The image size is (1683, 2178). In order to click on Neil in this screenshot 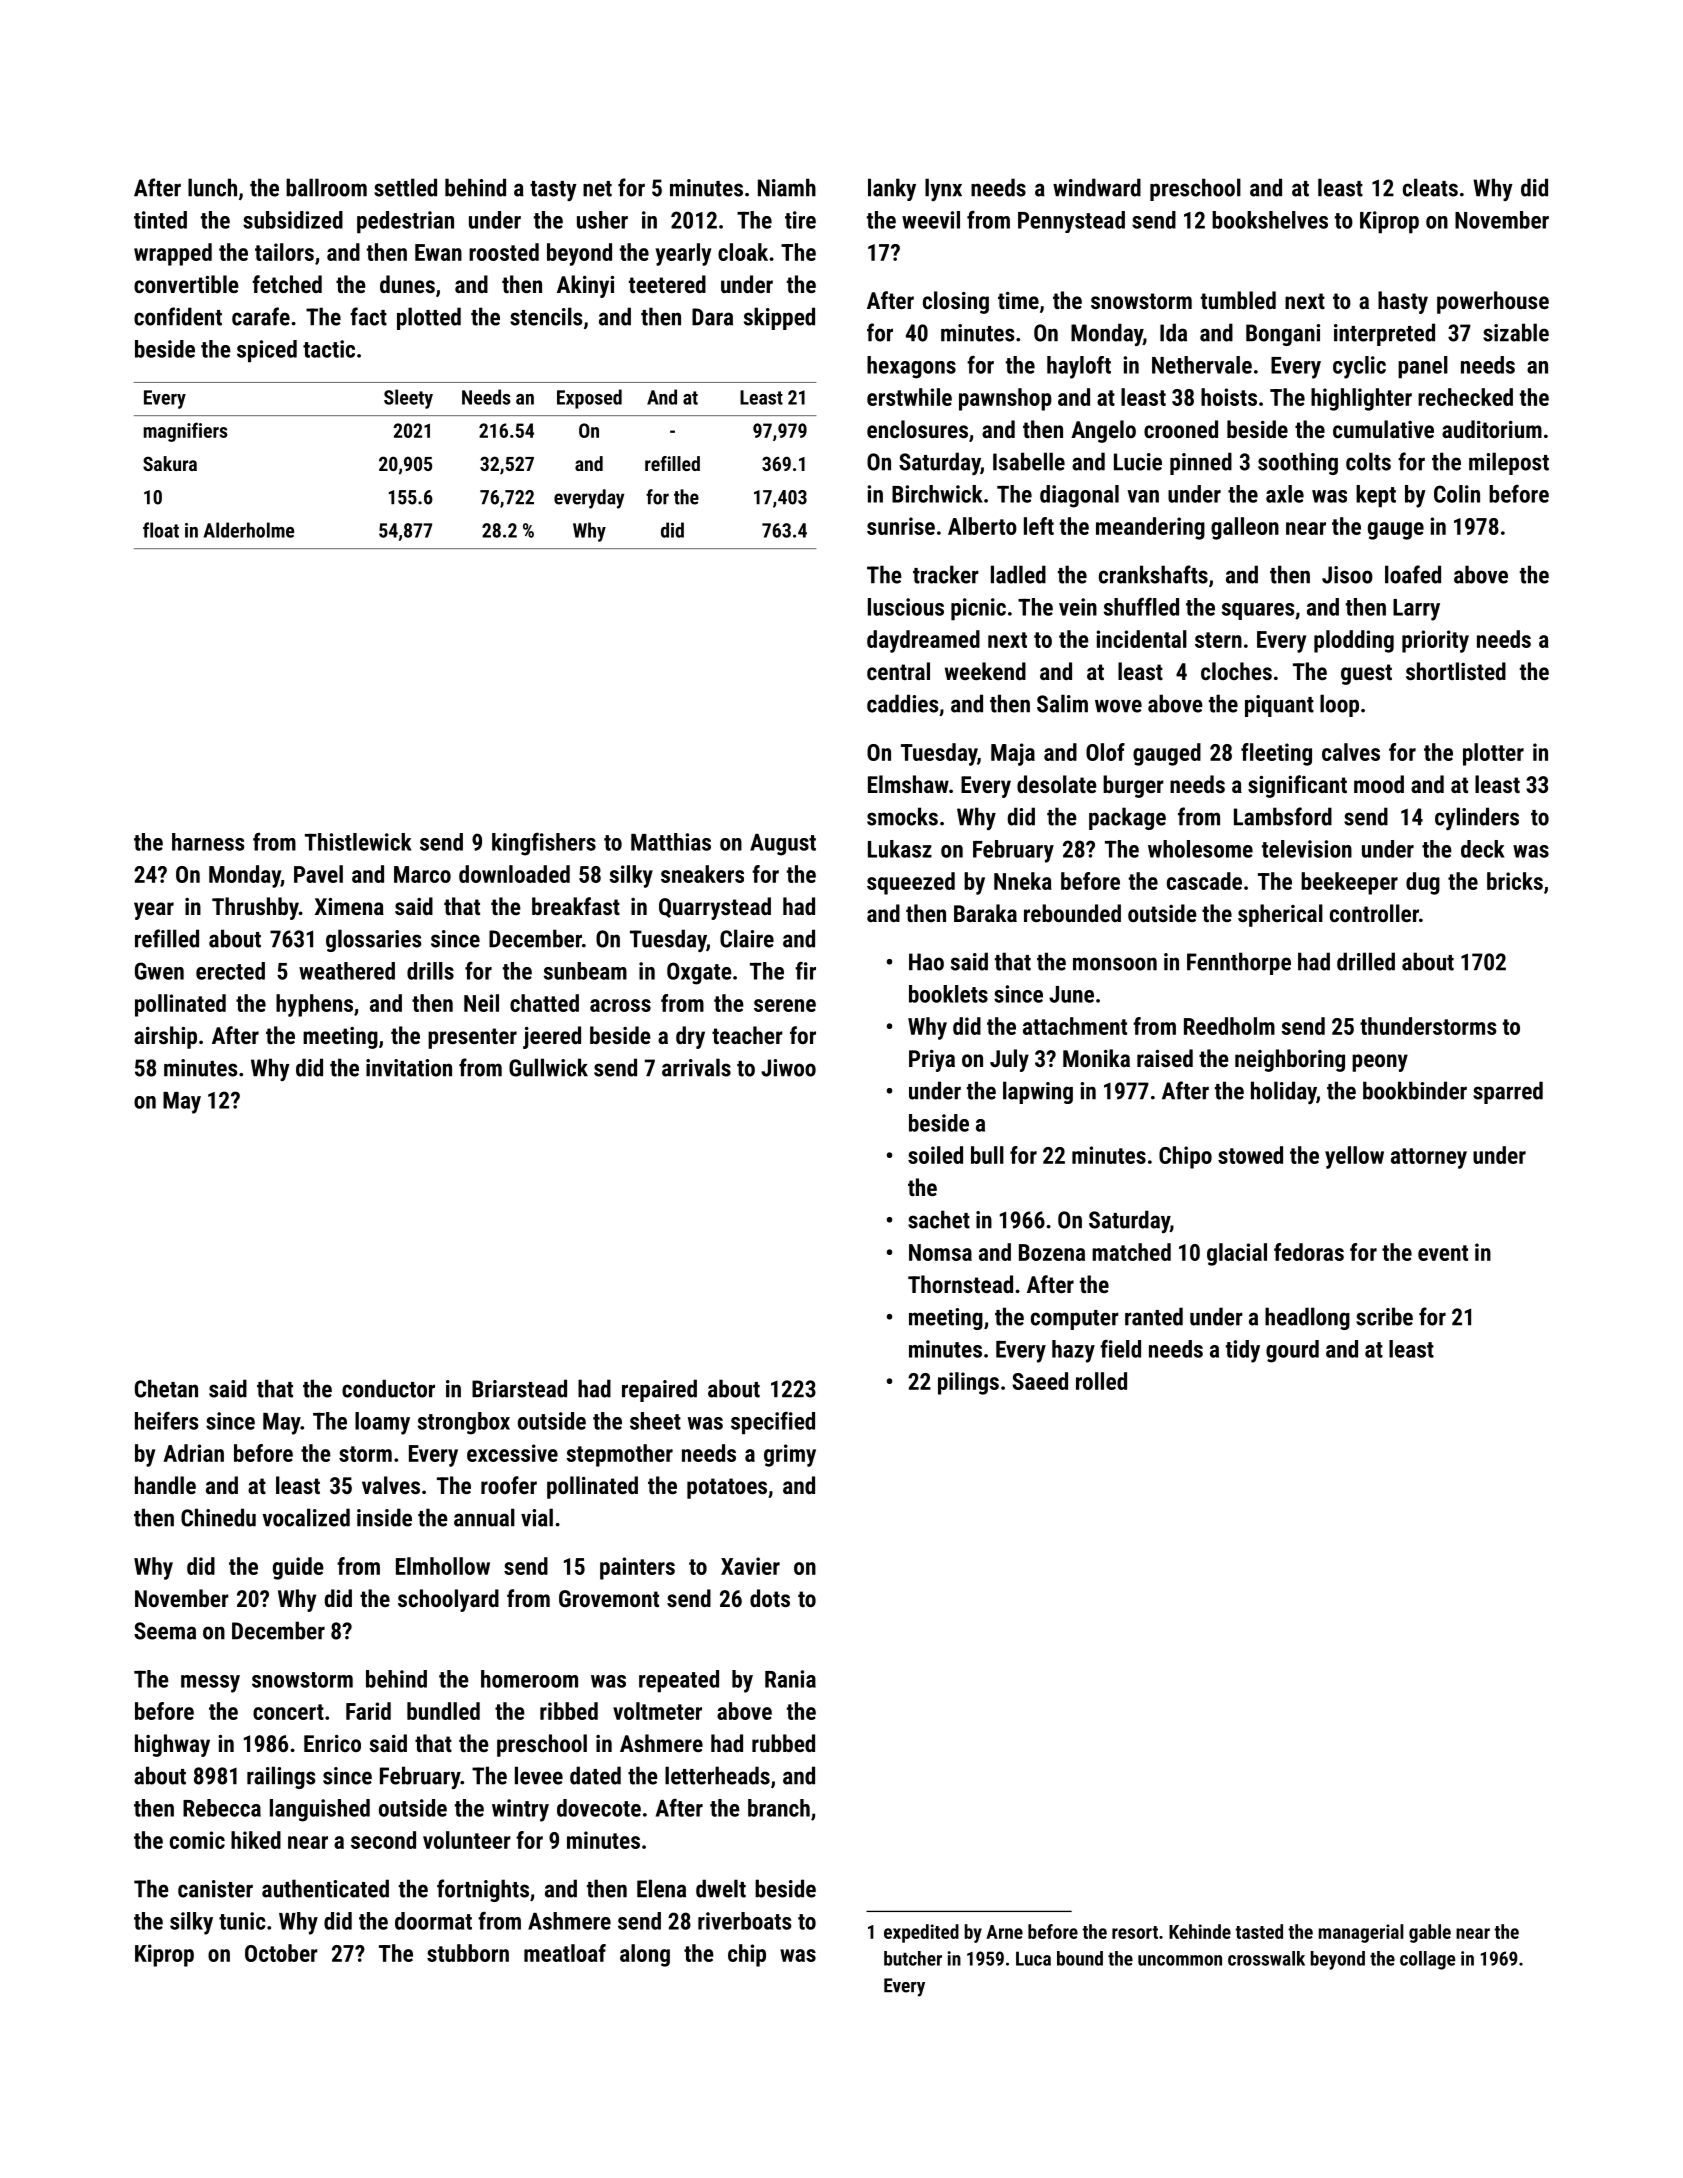, I will do `click(481, 1003)`.
